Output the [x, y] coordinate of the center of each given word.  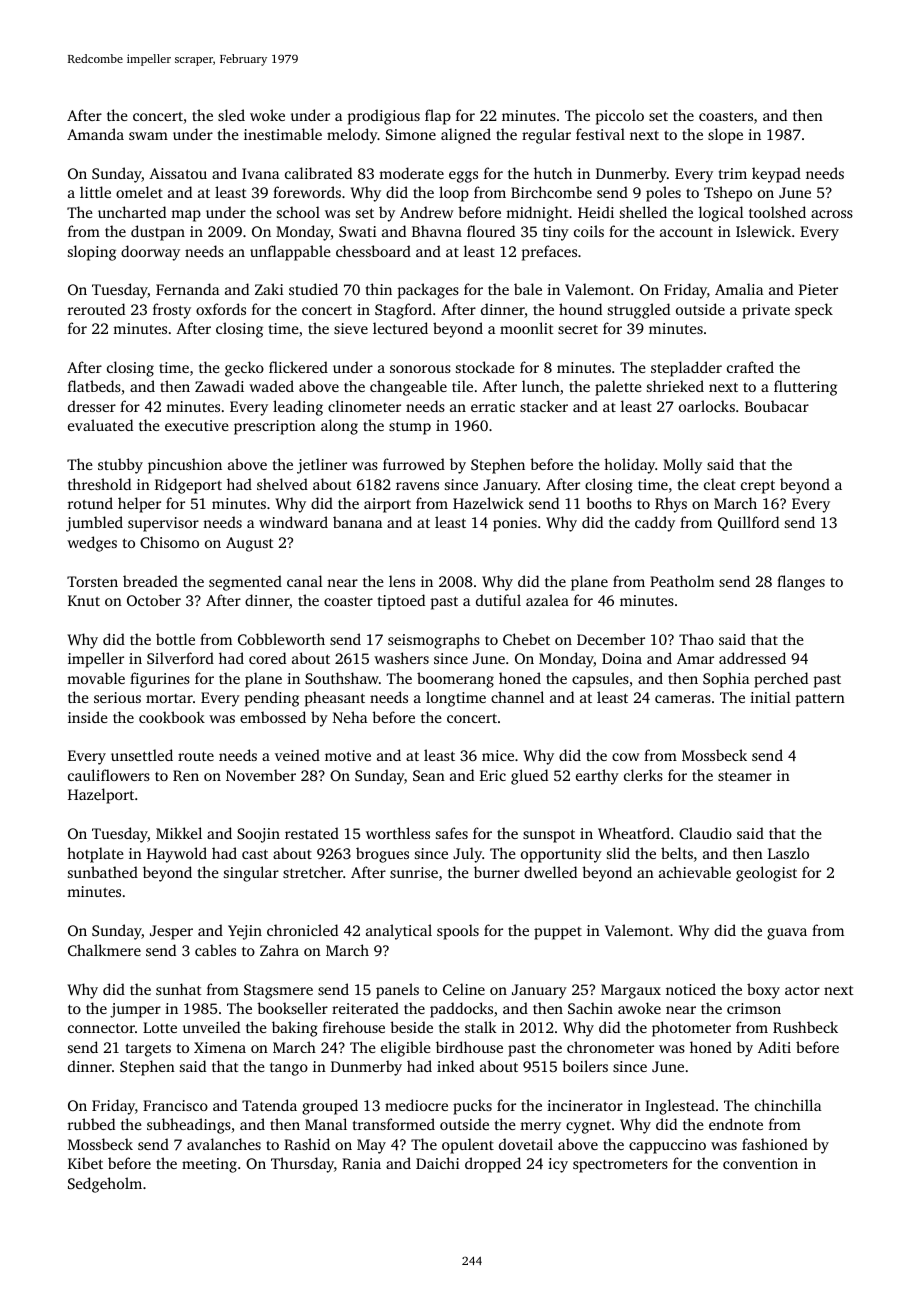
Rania [361, 1163]
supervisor [163, 524]
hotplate [95, 855]
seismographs [434, 641]
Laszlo [788, 853]
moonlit [527, 328]
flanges [801, 583]
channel [517, 697]
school [298, 212]
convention [760, 1163]
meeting [209, 1165]
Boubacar [777, 406]
